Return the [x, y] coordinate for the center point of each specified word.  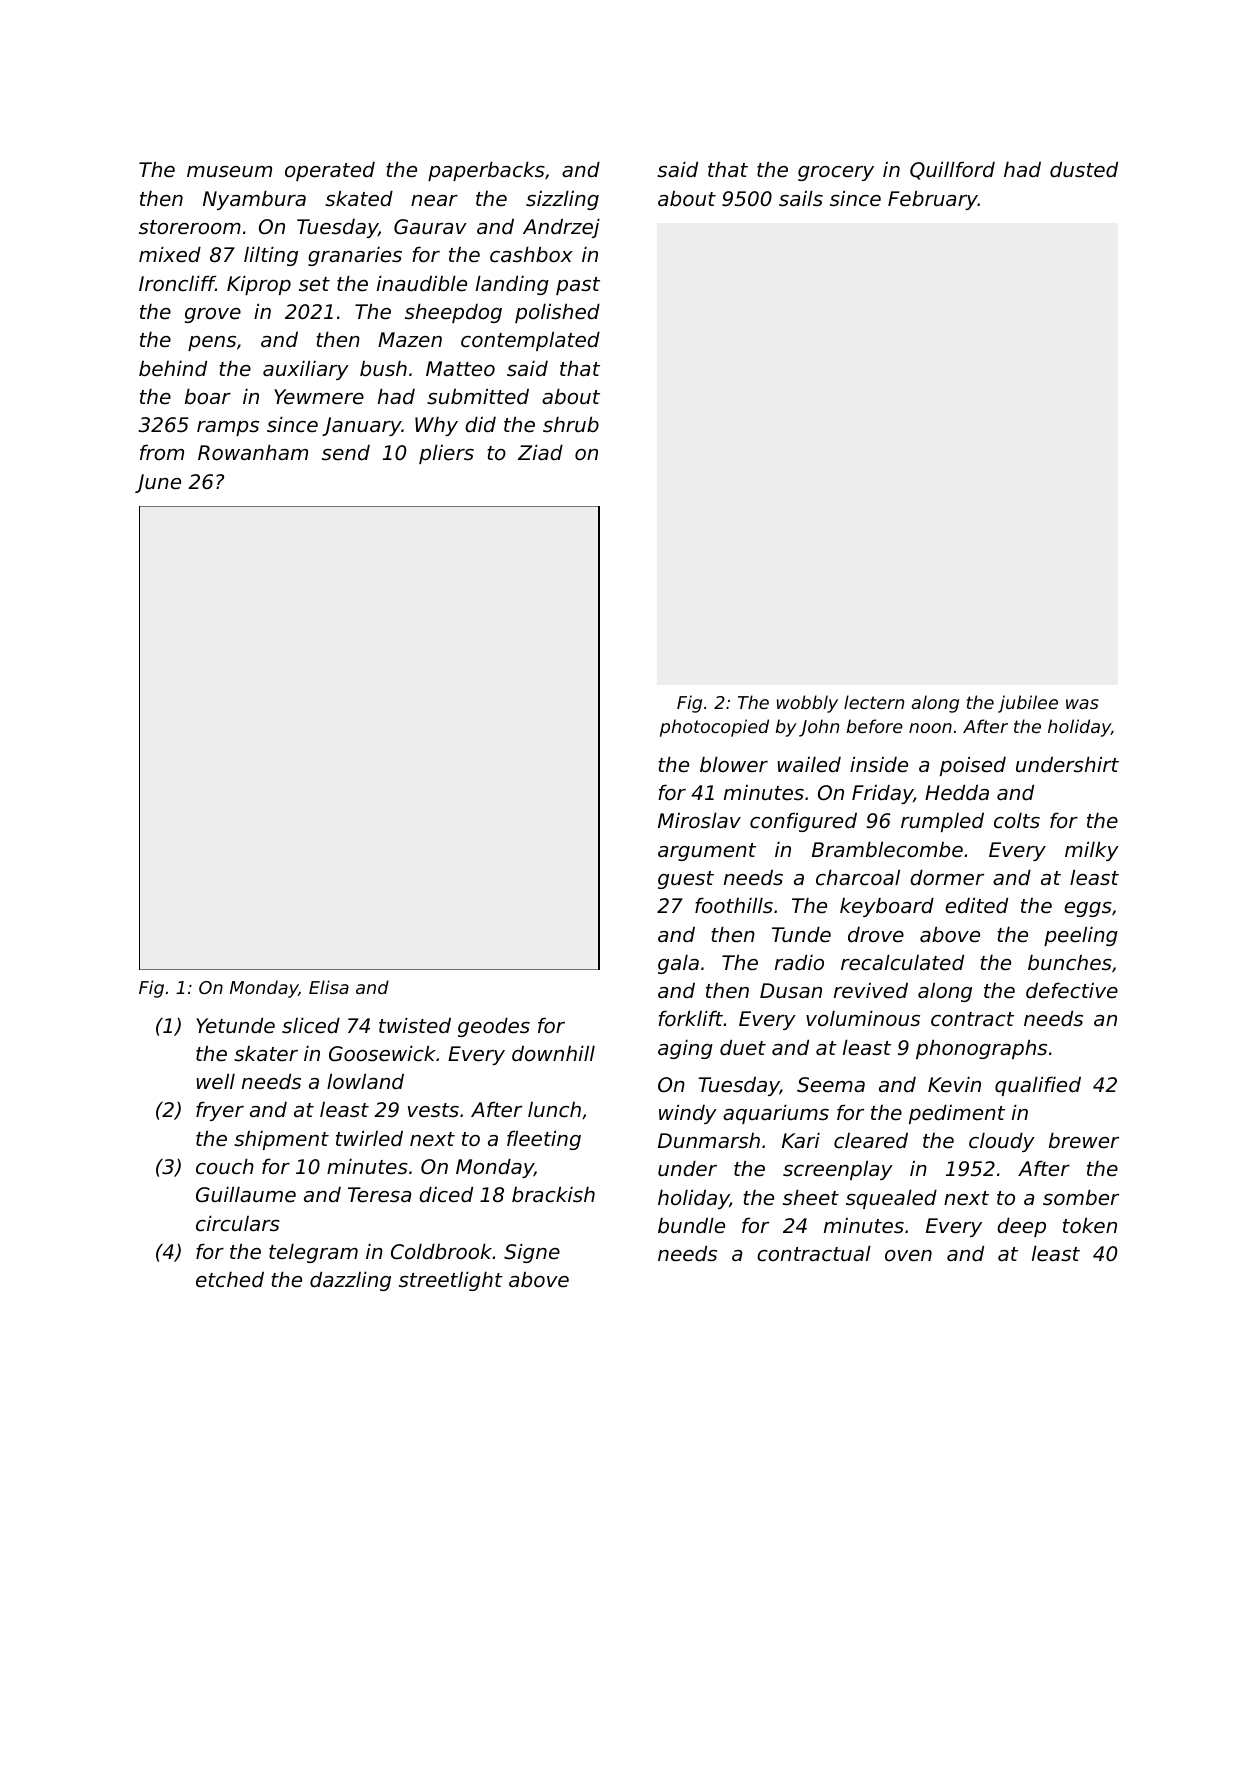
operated [330, 171]
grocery [836, 173]
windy [688, 1114]
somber [1081, 1197]
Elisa [329, 987]
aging [685, 1049]
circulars [238, 1223]
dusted [1084, 169]
